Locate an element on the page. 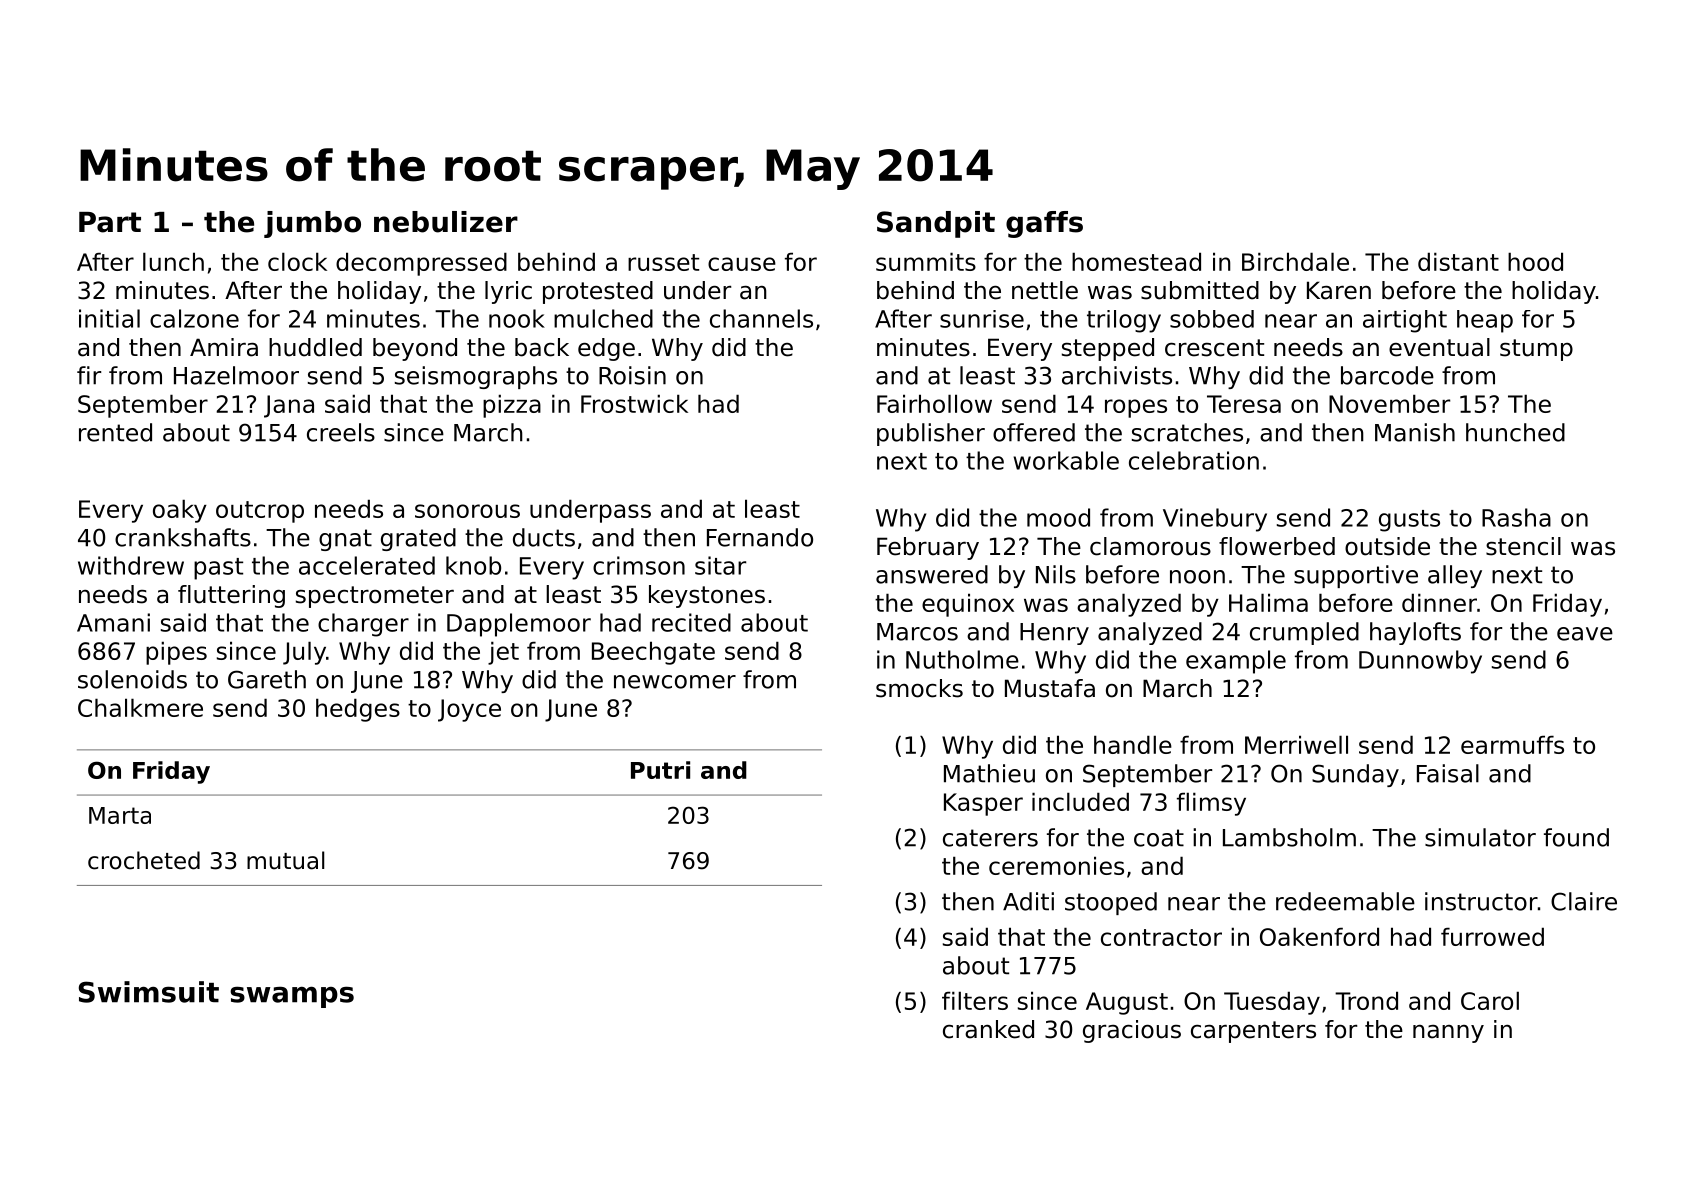 The image size is (1697, 1200). spectrometer is located at coordinates (375, 597).
